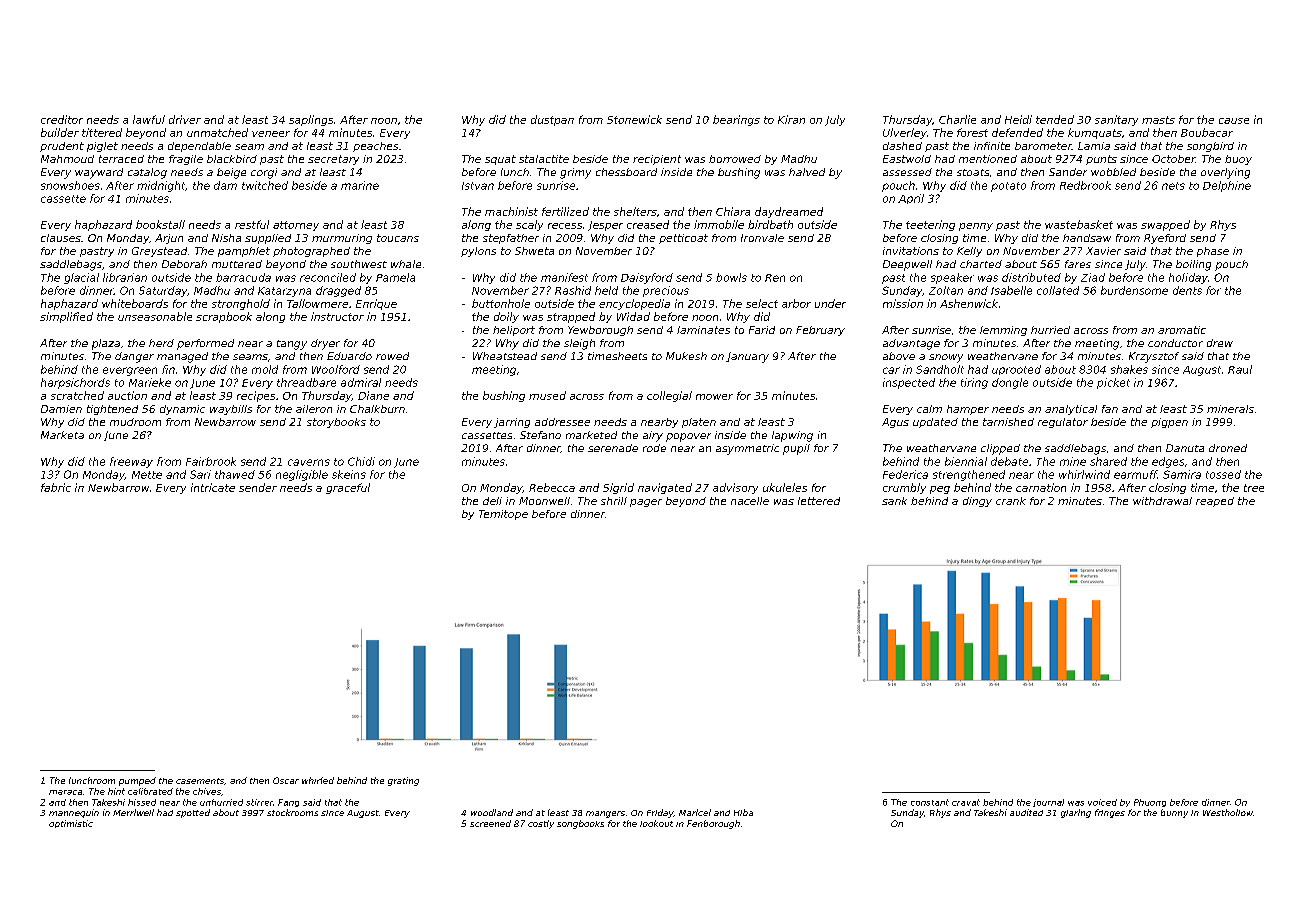 The width and height of the page is (1308, 924). What do you see at coordinates (713, 824) in the page?
I see `Fenborough` at bounding box center [713, 824].
